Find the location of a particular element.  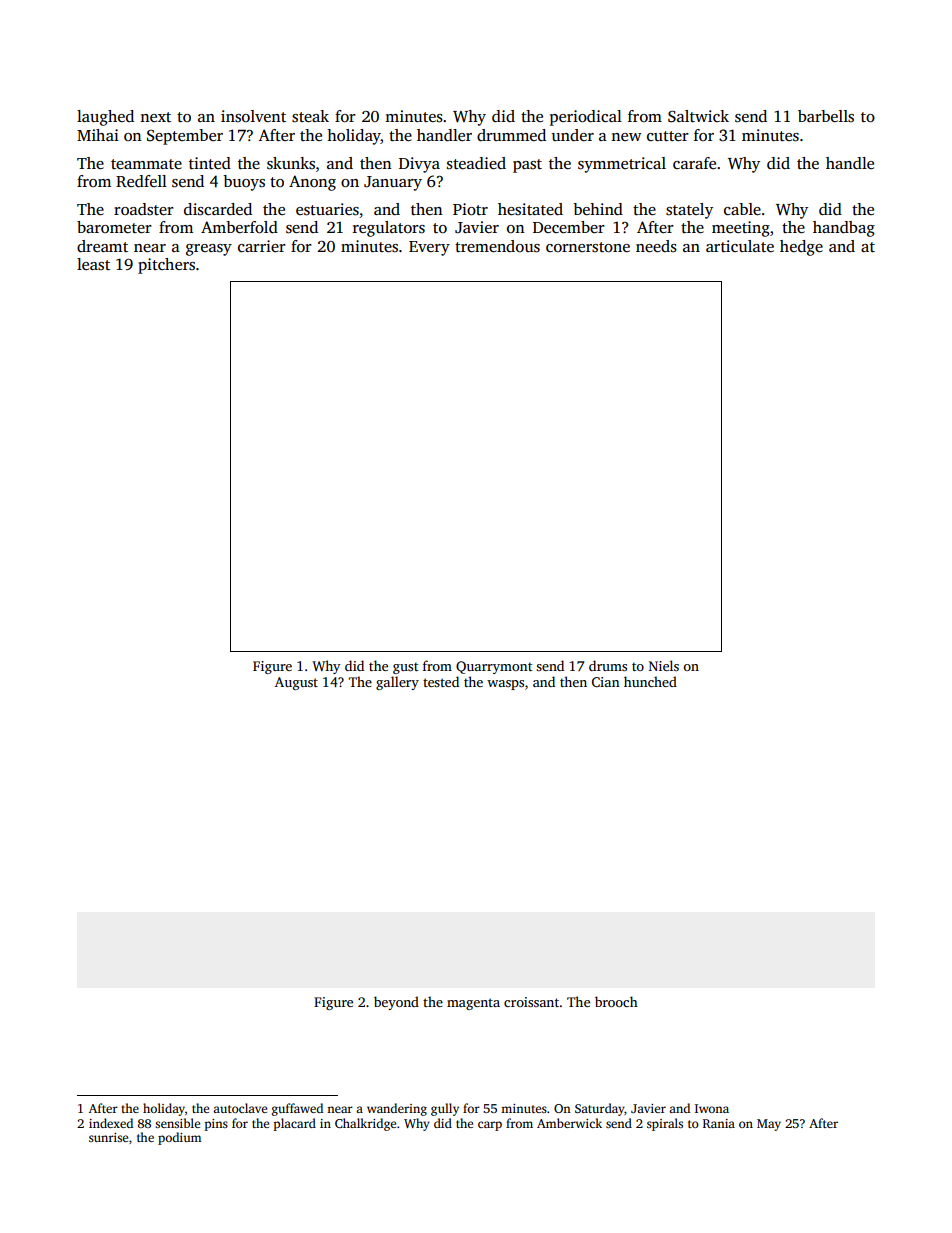

January is located at coordinates (393, 183).
